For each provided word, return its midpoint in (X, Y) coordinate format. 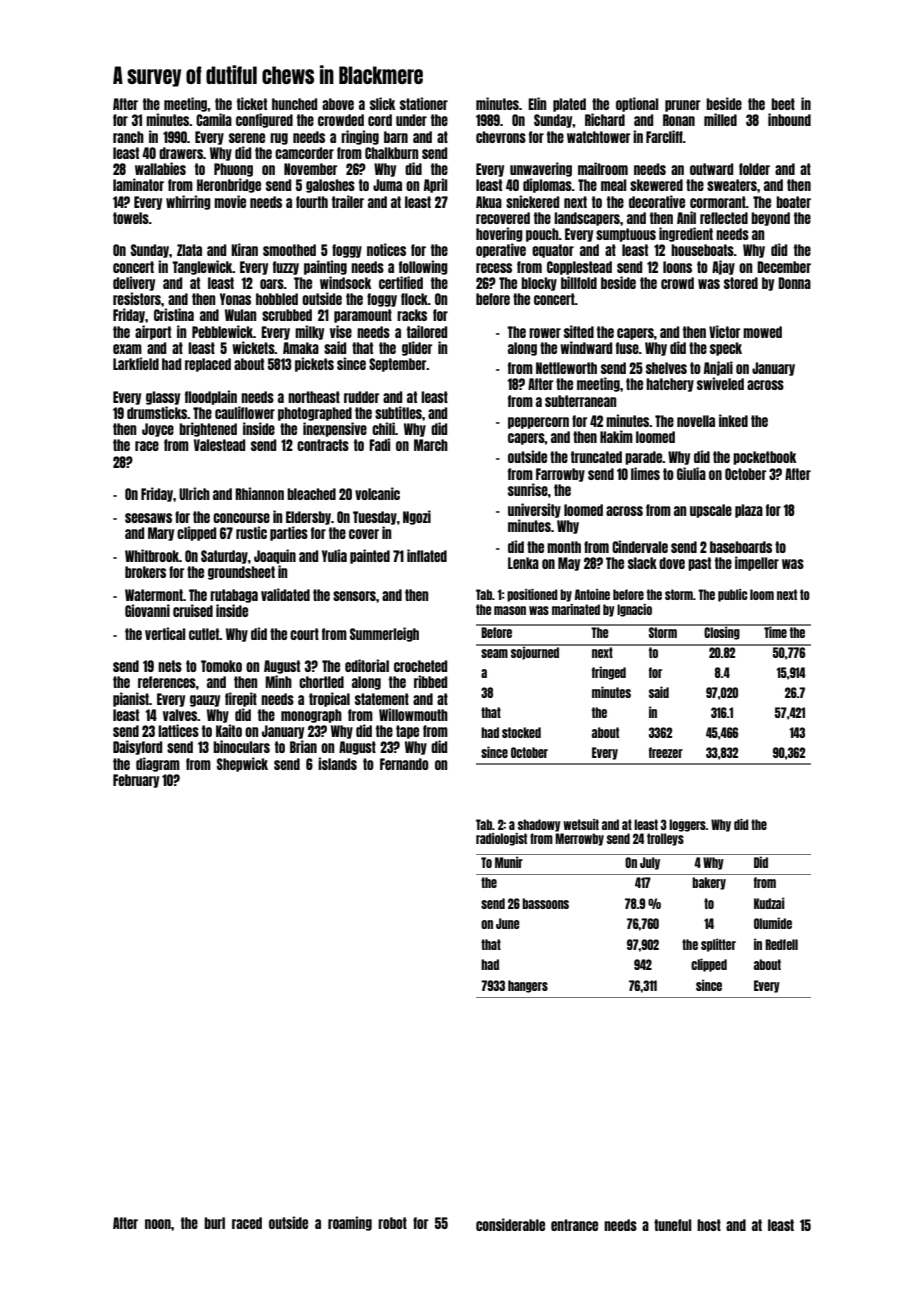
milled (720, 119)
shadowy (539, 825)
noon (158, 1224)
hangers (528, 986)
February (136, 781)
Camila (214, 119)
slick (382, 103)
